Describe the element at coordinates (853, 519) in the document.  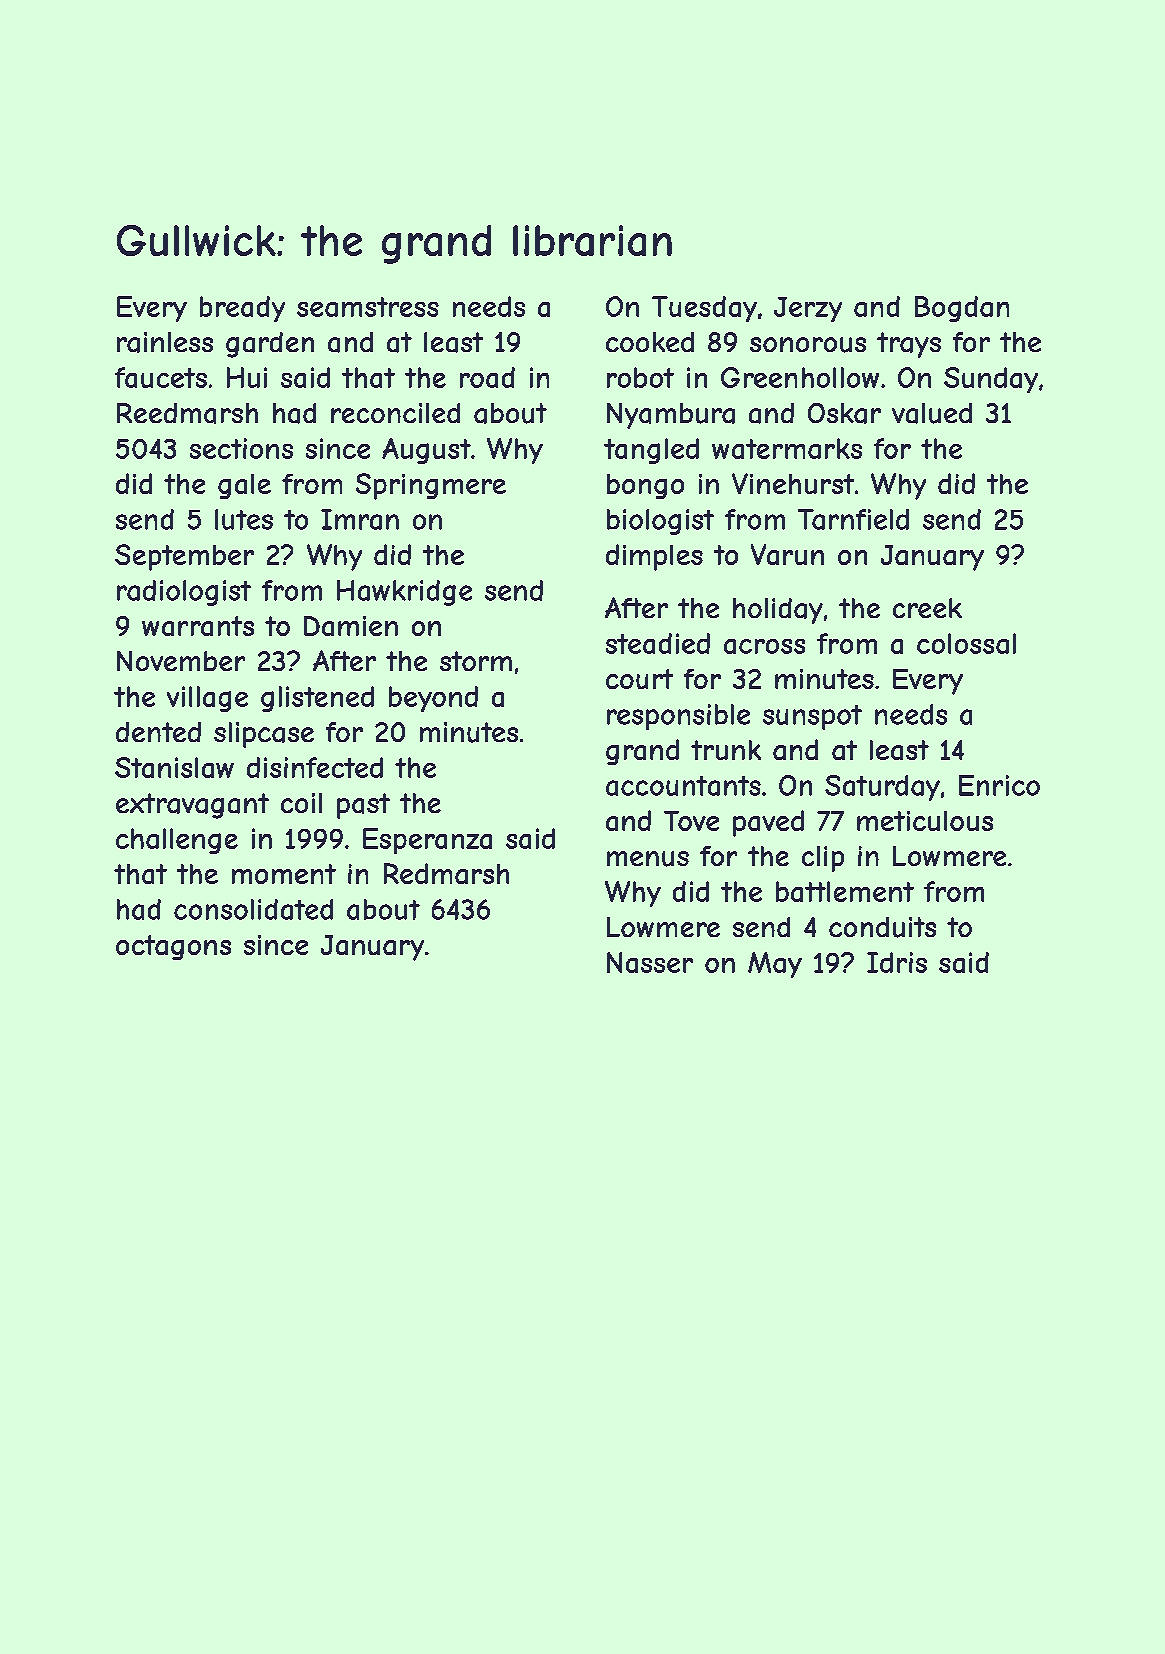
I see `Tarnfield` at that location.
